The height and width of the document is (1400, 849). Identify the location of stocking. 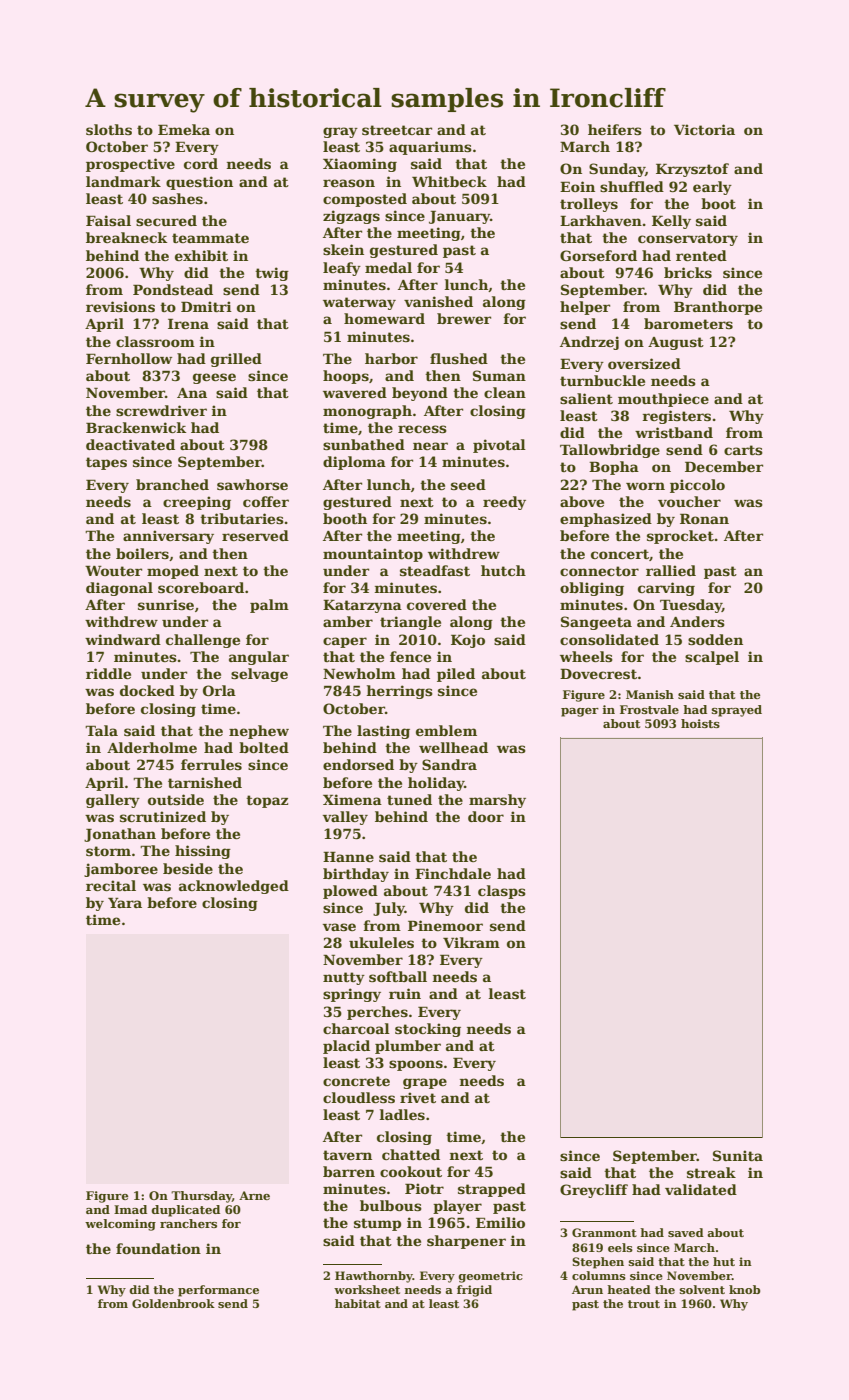
(428, 1030).
